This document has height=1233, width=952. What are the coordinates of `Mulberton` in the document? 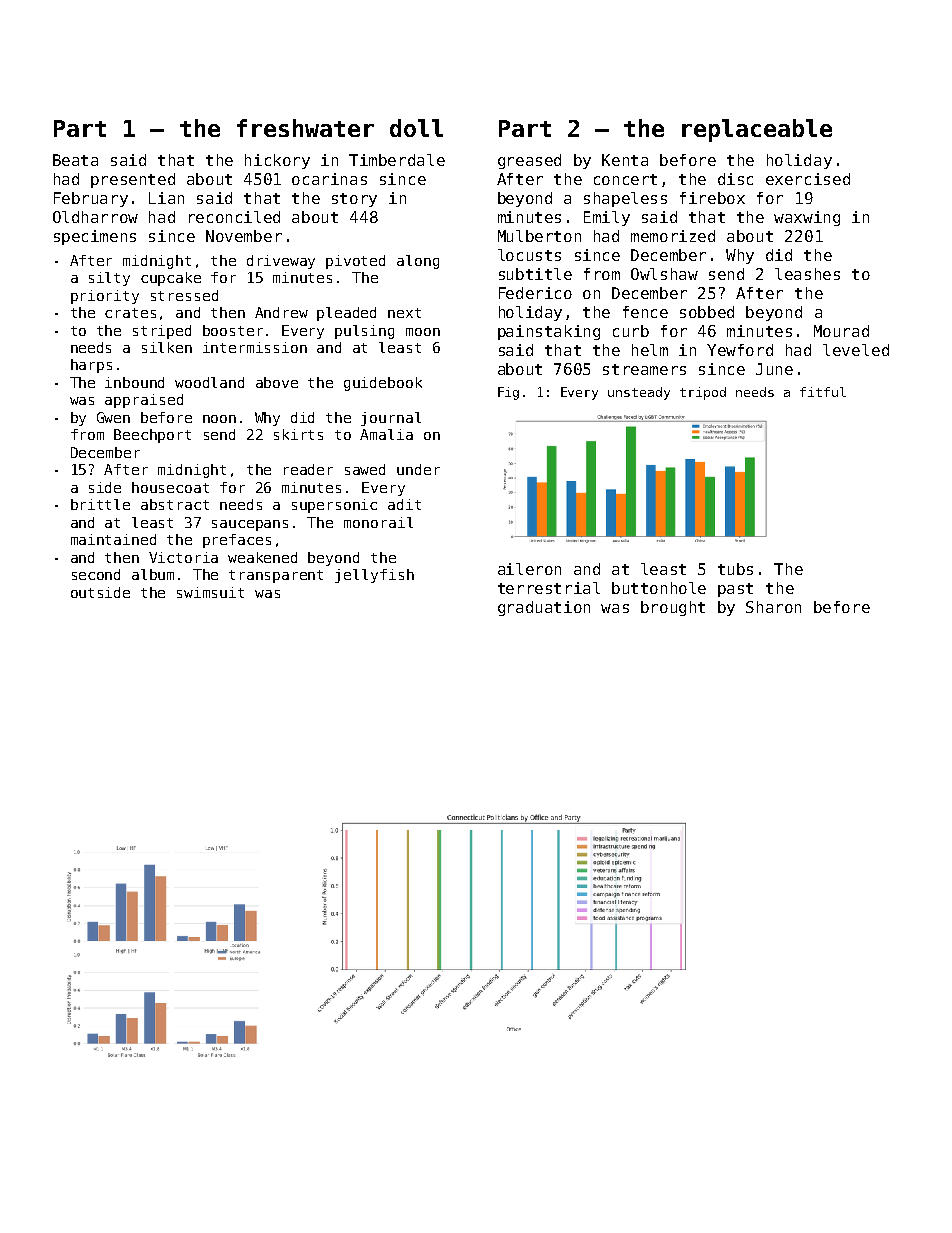 It's located at (539, 236).
